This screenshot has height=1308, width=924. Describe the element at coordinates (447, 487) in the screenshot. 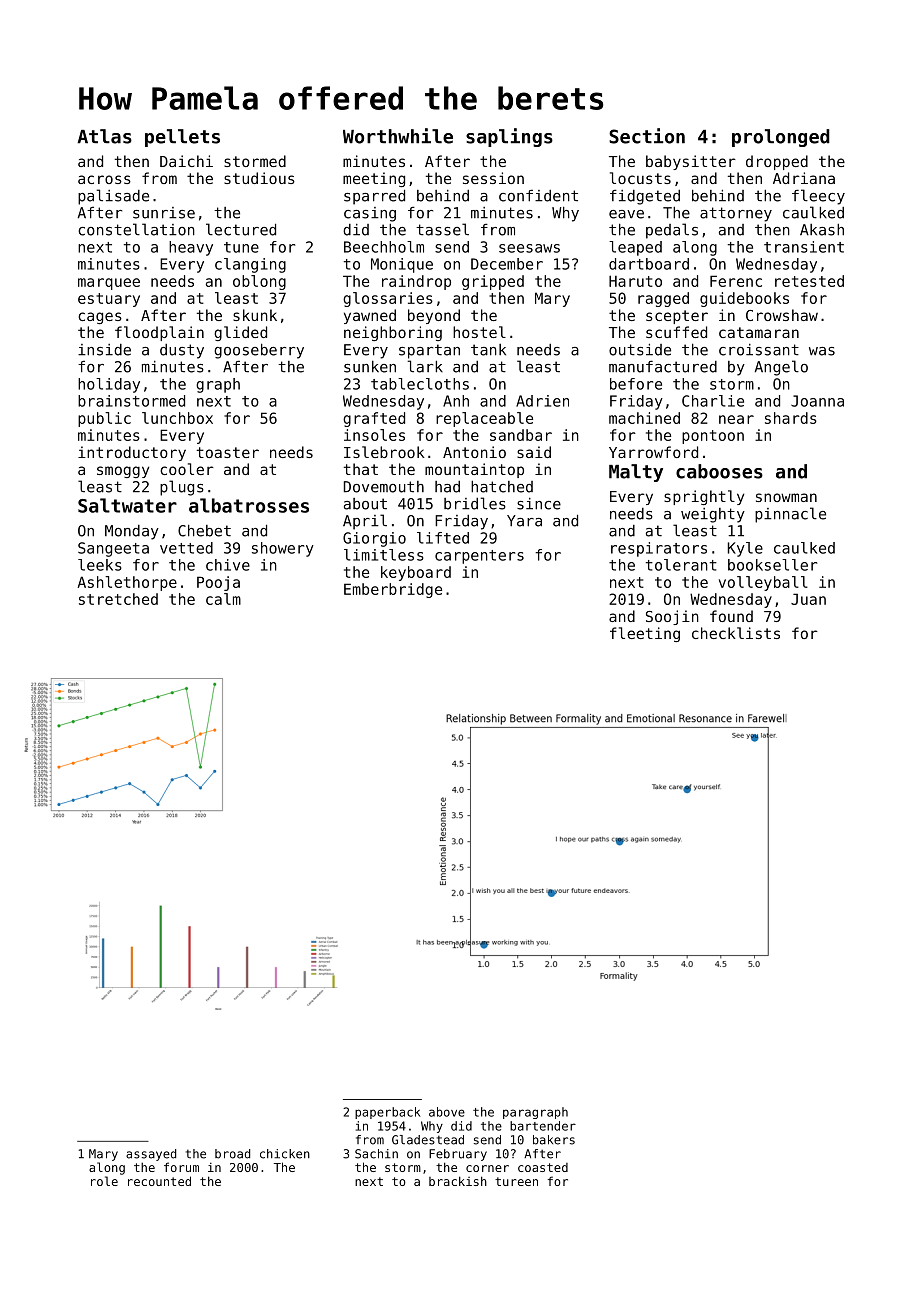

I see `had` at that location.
